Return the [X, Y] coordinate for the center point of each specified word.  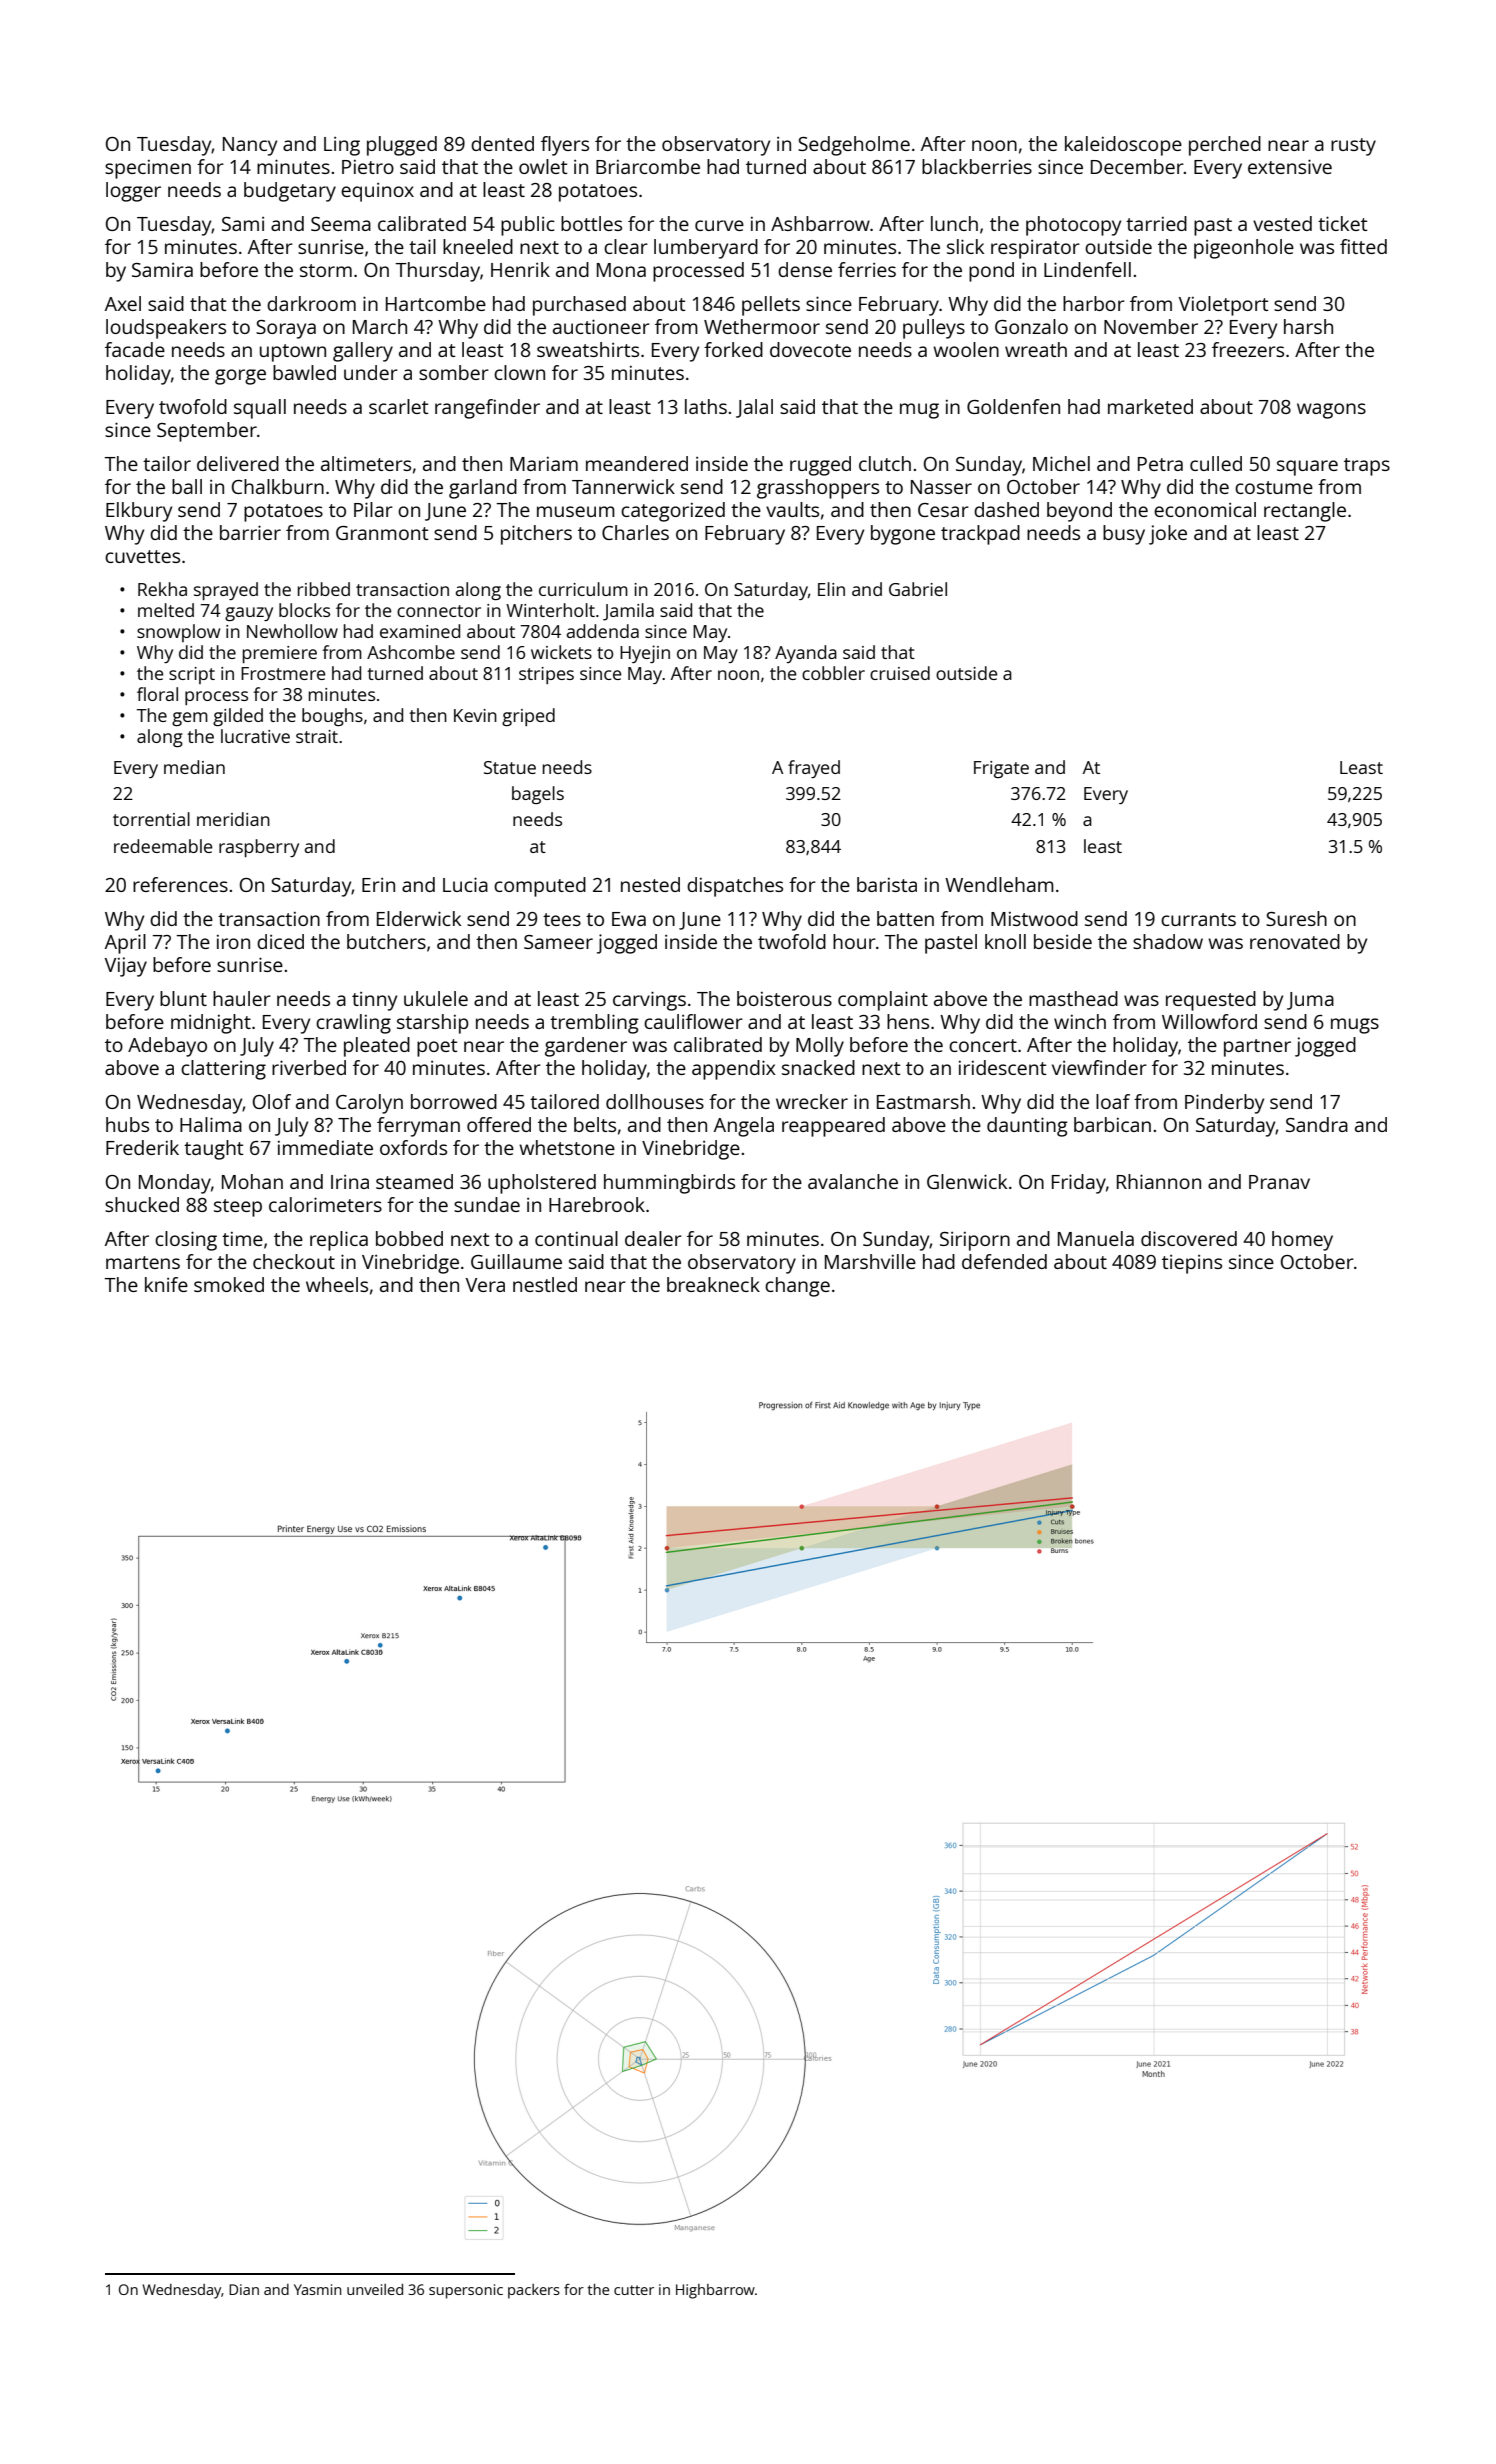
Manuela [1096, 1238]
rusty [1353, 147]
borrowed [454, 1101]
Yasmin [317, 2289]
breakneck [713, 1284]
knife [166, 1284]
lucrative [255, 736]
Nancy [250, 146]
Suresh [1296, 918]
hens [908, 1021]
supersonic [466, 2291]
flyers [565, 146]
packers [534, 2291]
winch [1080, 1021]
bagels [538, 795]
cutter [634, 2290]
